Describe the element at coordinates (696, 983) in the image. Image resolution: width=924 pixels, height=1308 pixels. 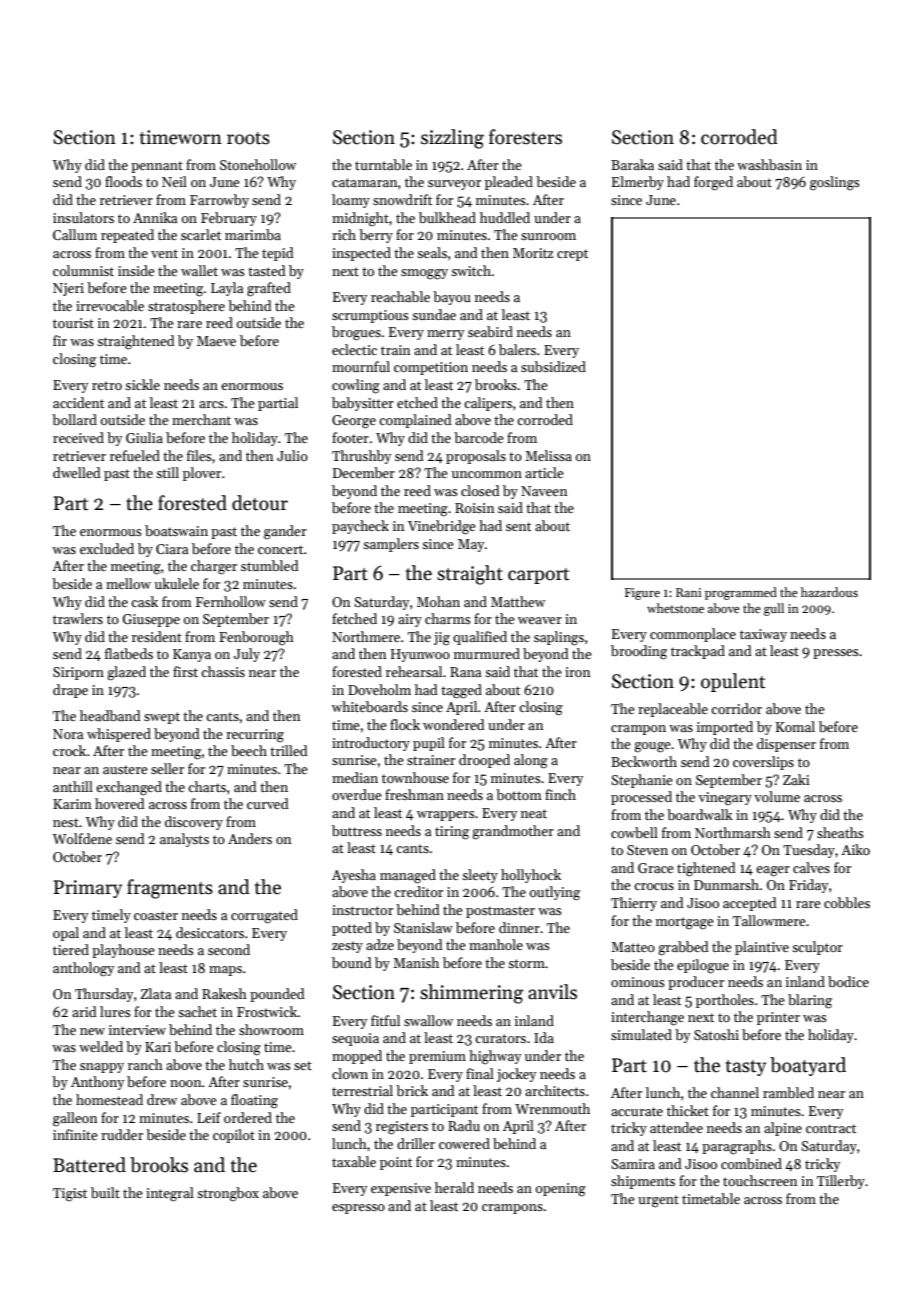
I see `producer` at that location.
